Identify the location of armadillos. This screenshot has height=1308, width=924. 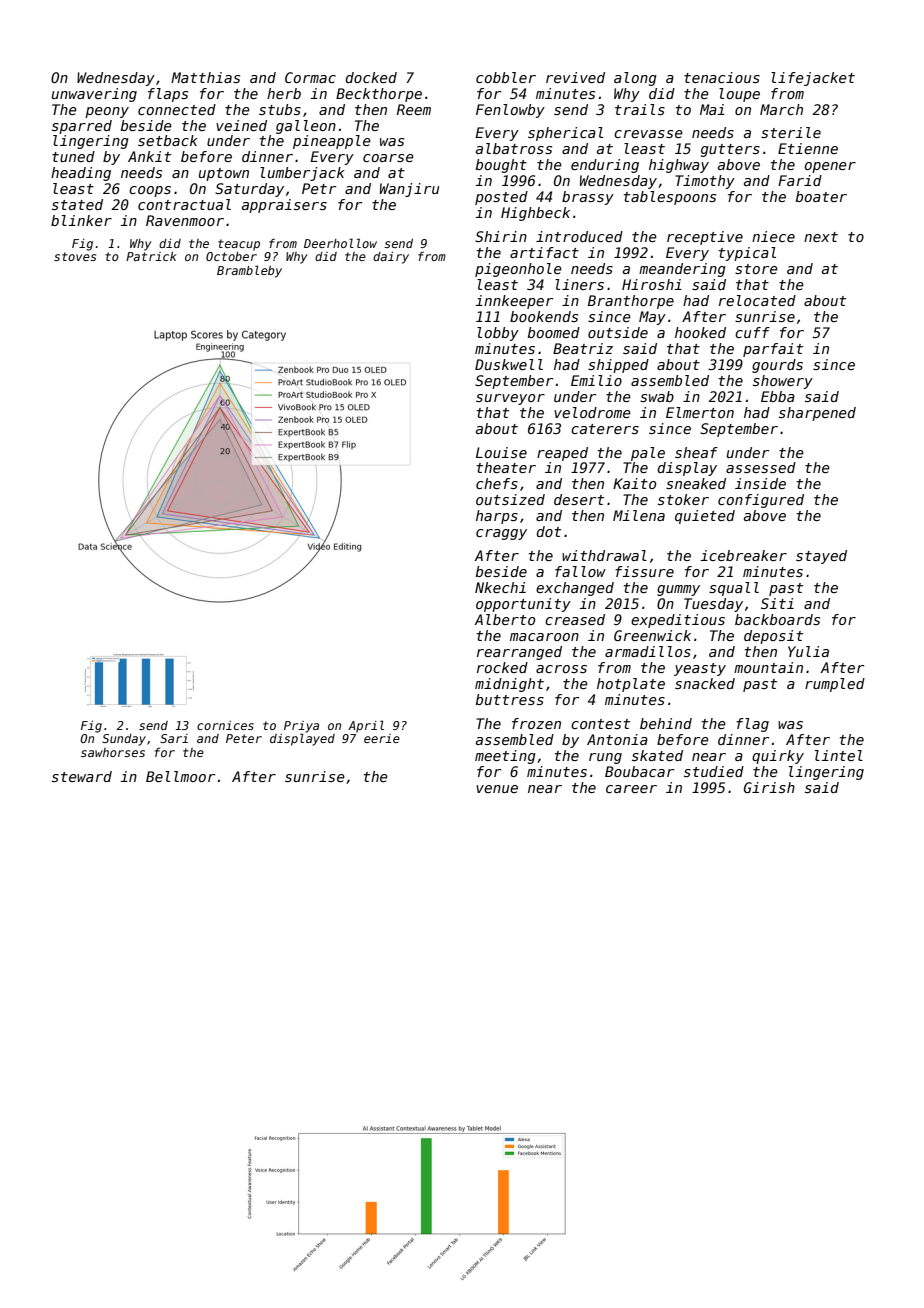
(648, 651).
